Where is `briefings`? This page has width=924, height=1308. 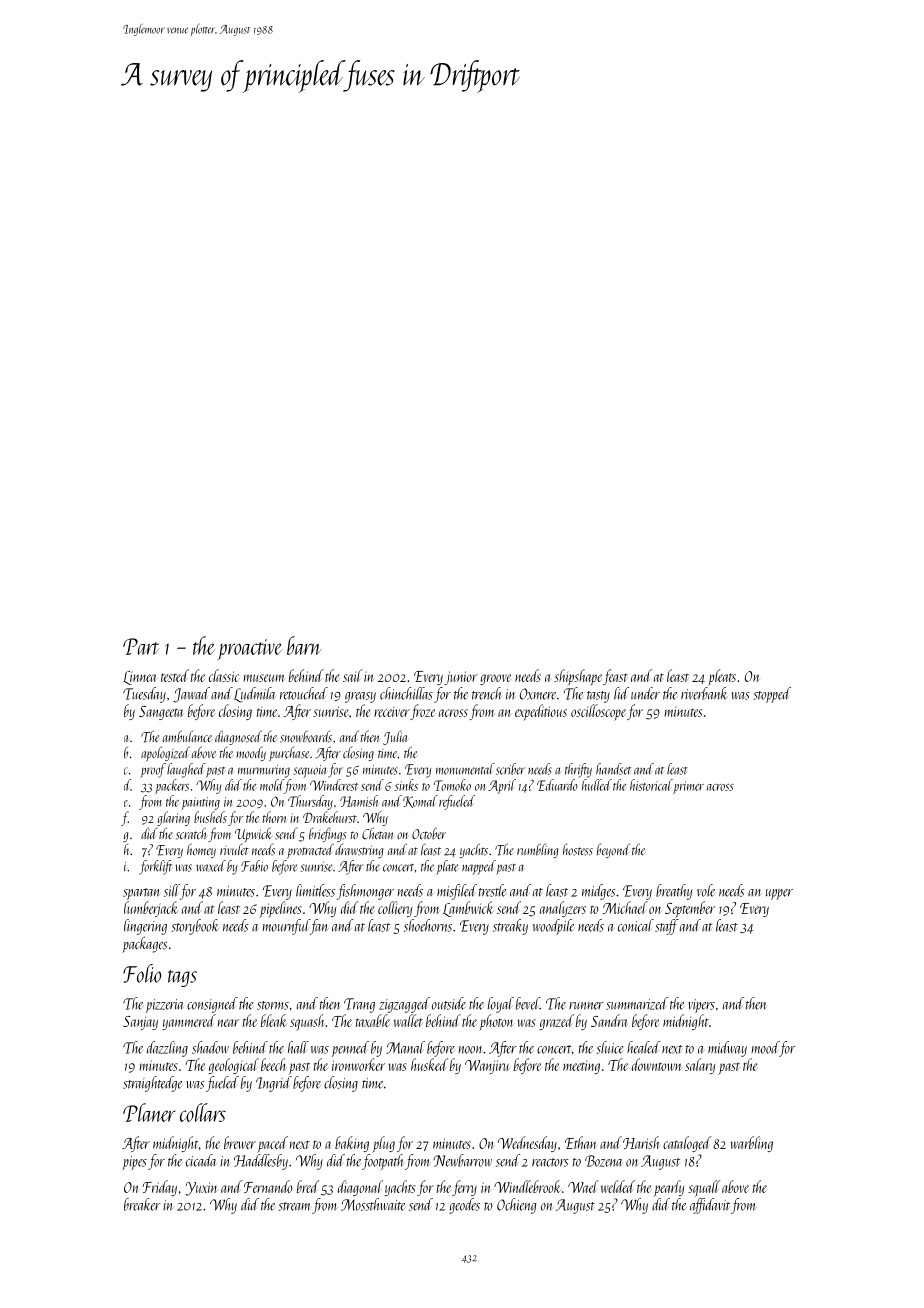
briefings is located at coordinates (328, 834).
